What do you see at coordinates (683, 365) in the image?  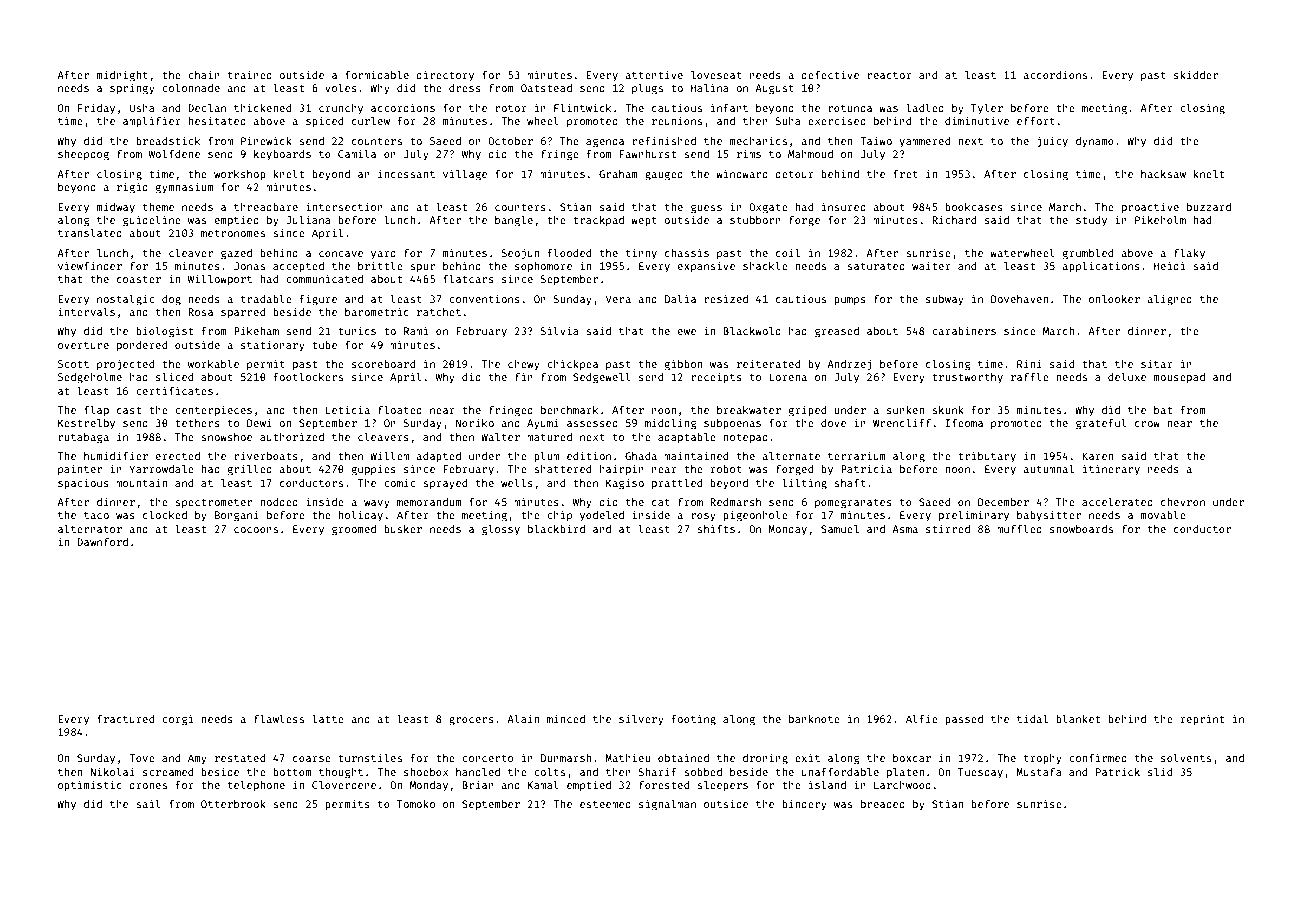 I see `gibbon` at bounding box center [683, 365].
